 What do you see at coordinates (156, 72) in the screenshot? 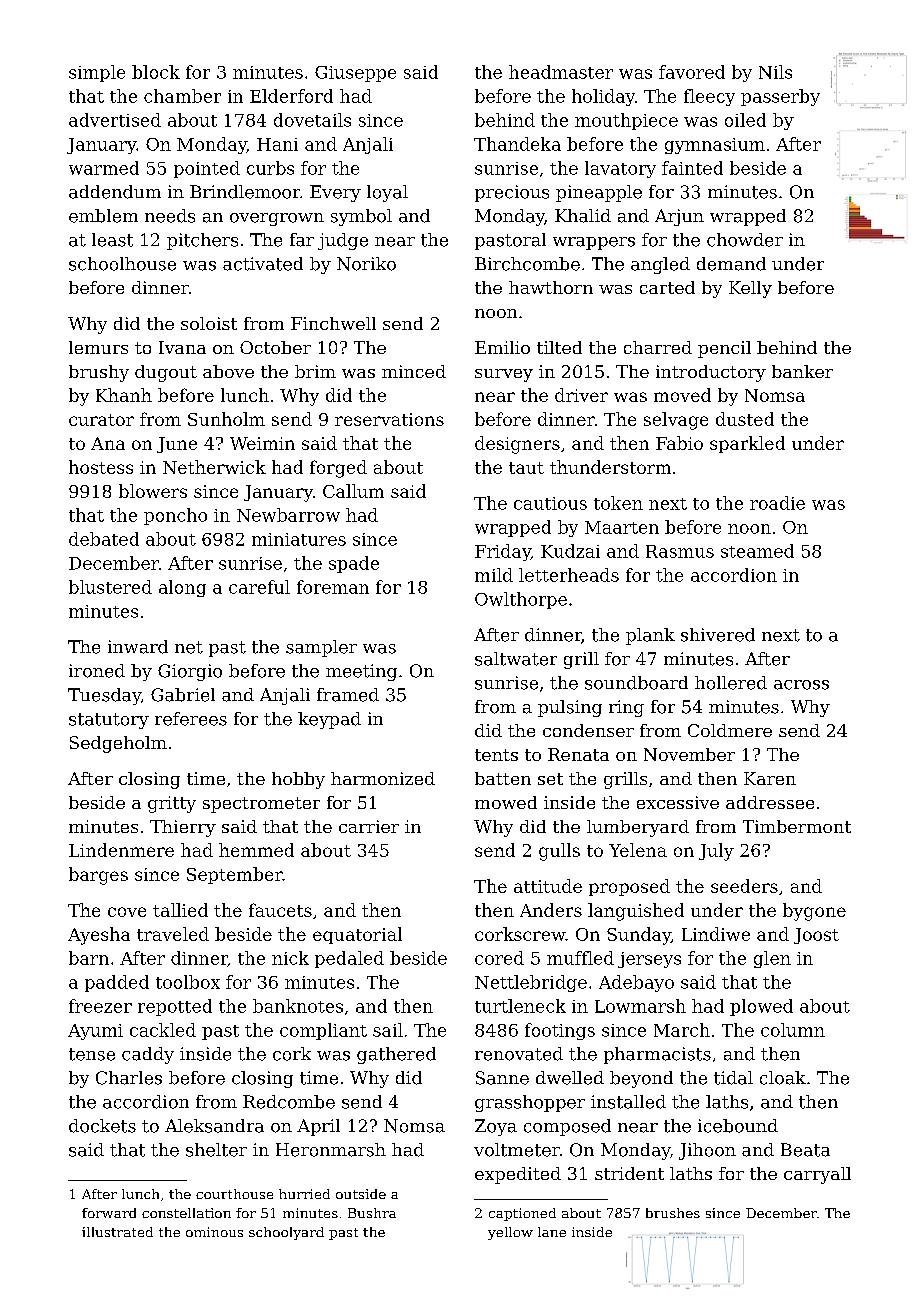
I see `block` at bounding box center [156, 72].
